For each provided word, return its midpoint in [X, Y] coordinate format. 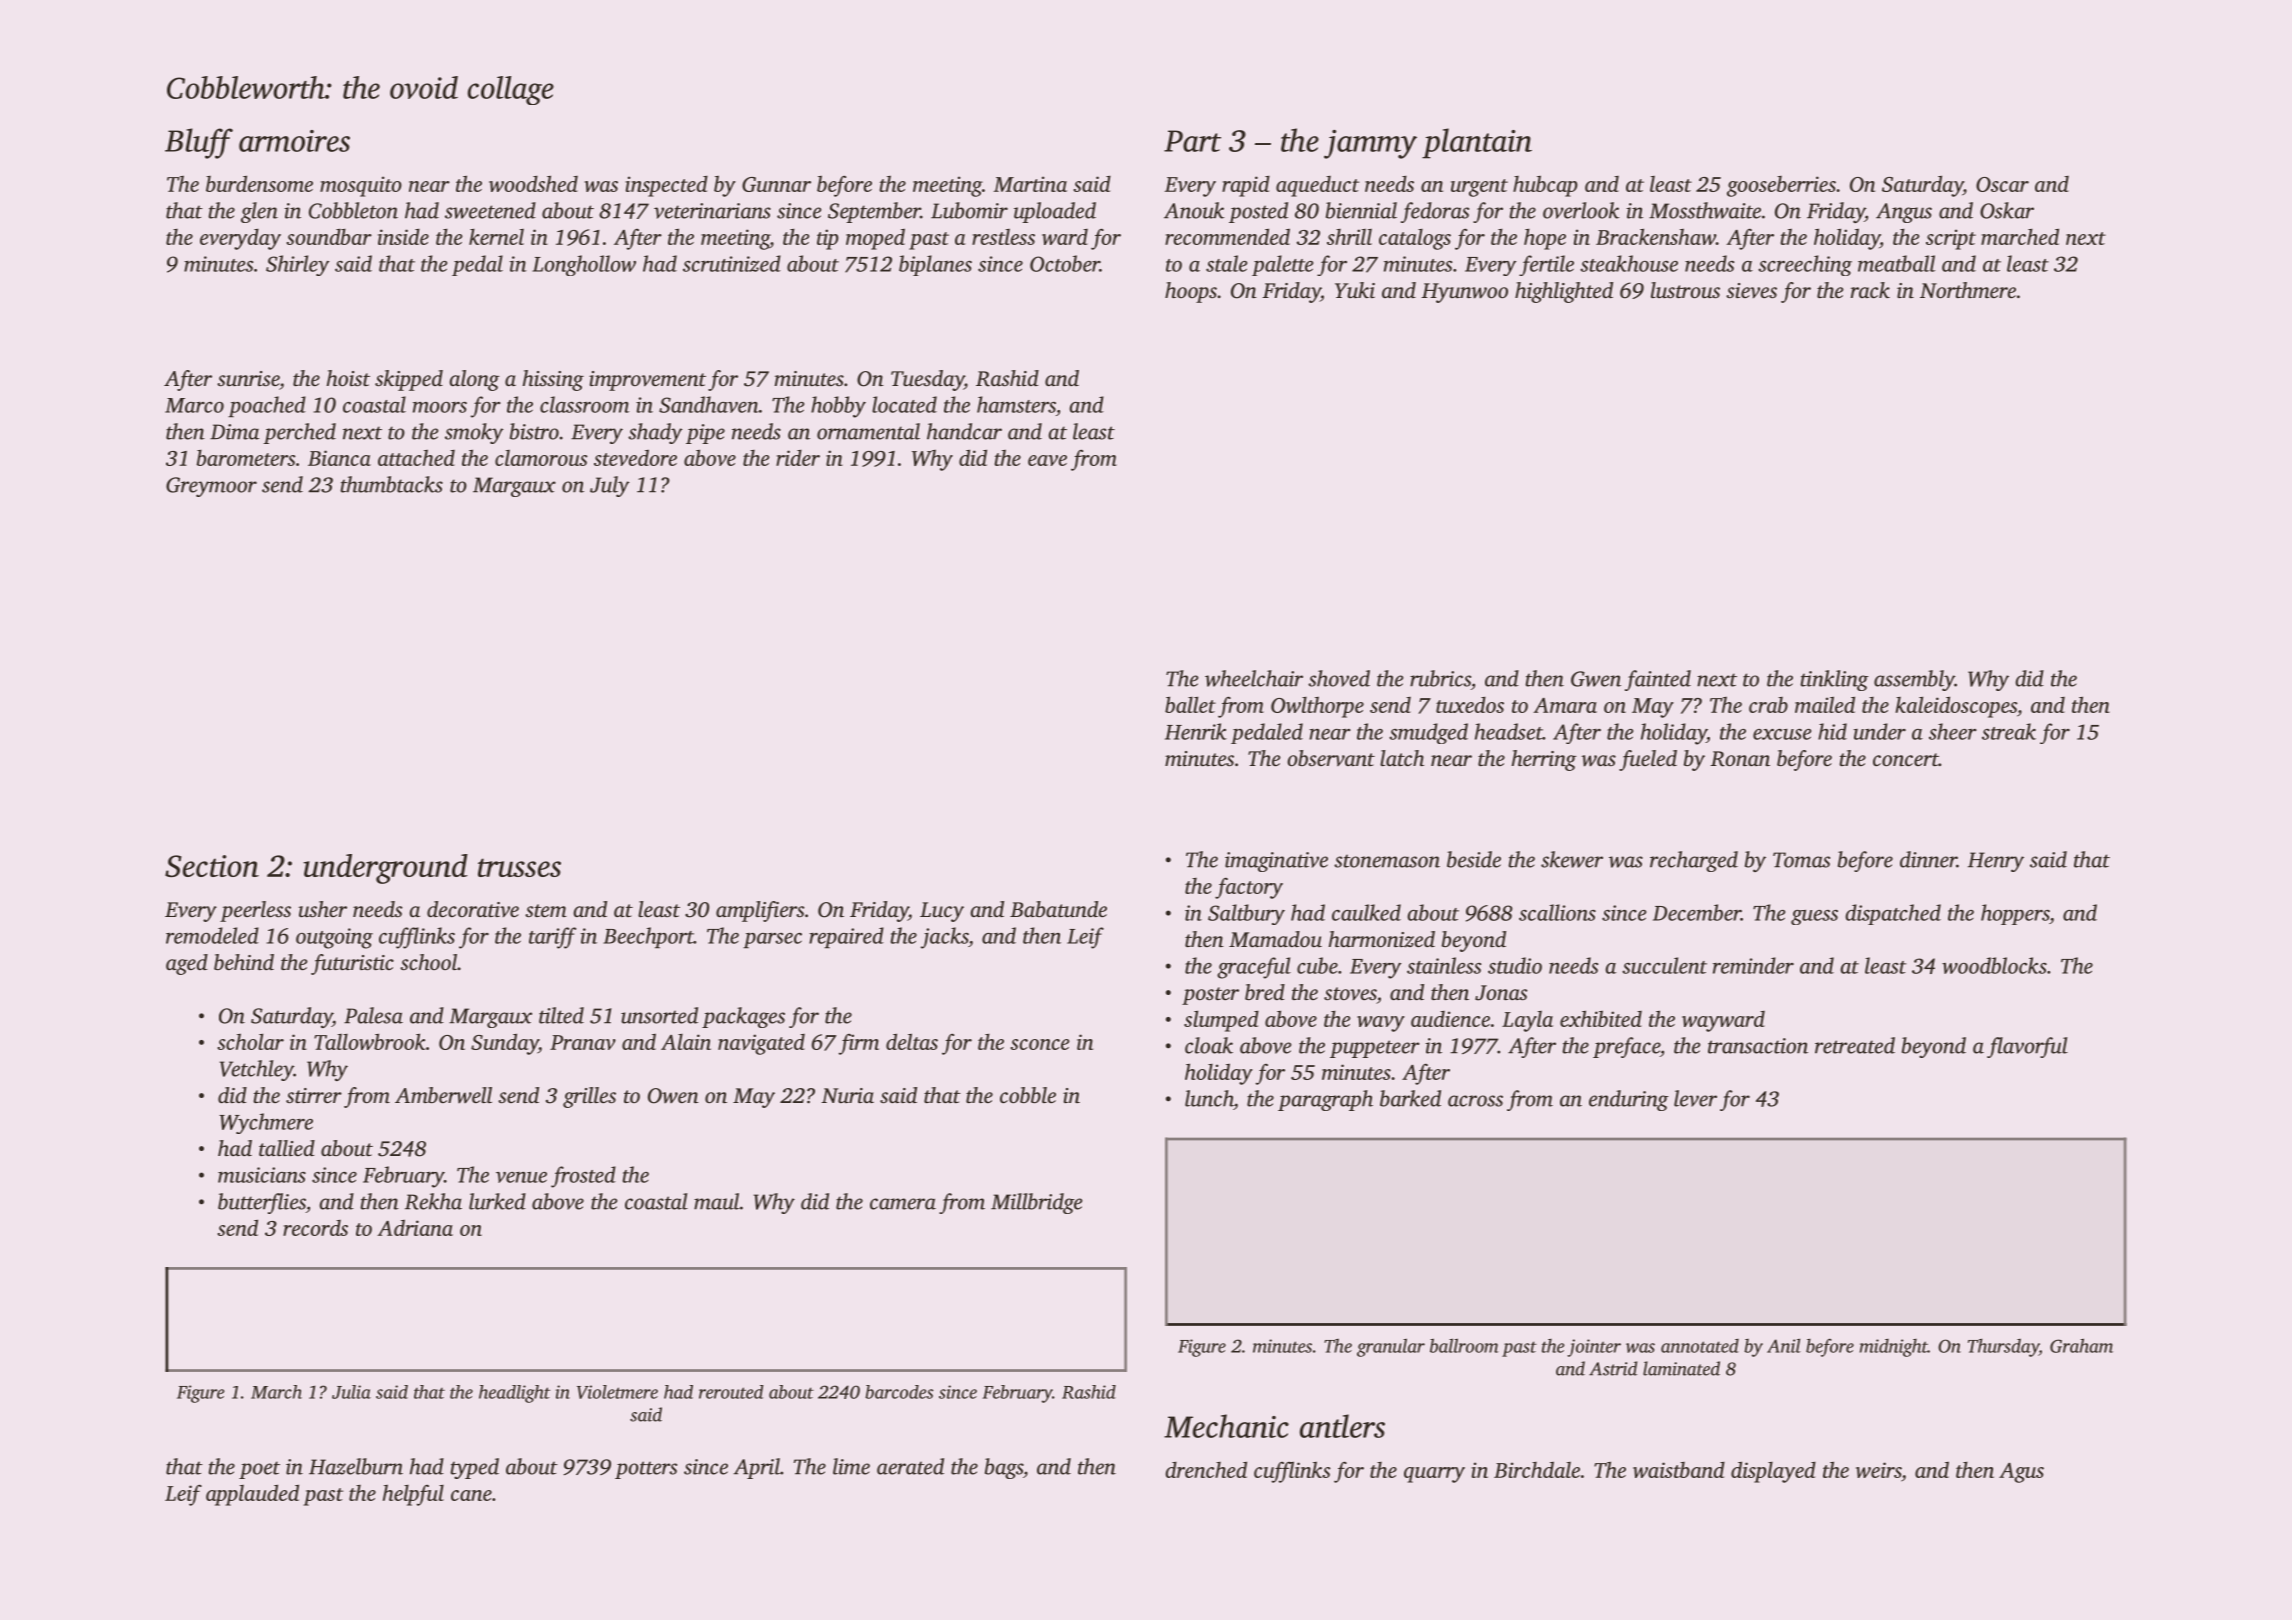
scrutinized [732, 263]
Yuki [1355, 290]
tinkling [1834, 680]
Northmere [1968, 290]
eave [1047, 460]
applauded [252, 1495]
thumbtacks [391, 484]
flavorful [2027, 1047]
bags [1004, 1468]
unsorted [659, 1015]
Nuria [847, 1095]
